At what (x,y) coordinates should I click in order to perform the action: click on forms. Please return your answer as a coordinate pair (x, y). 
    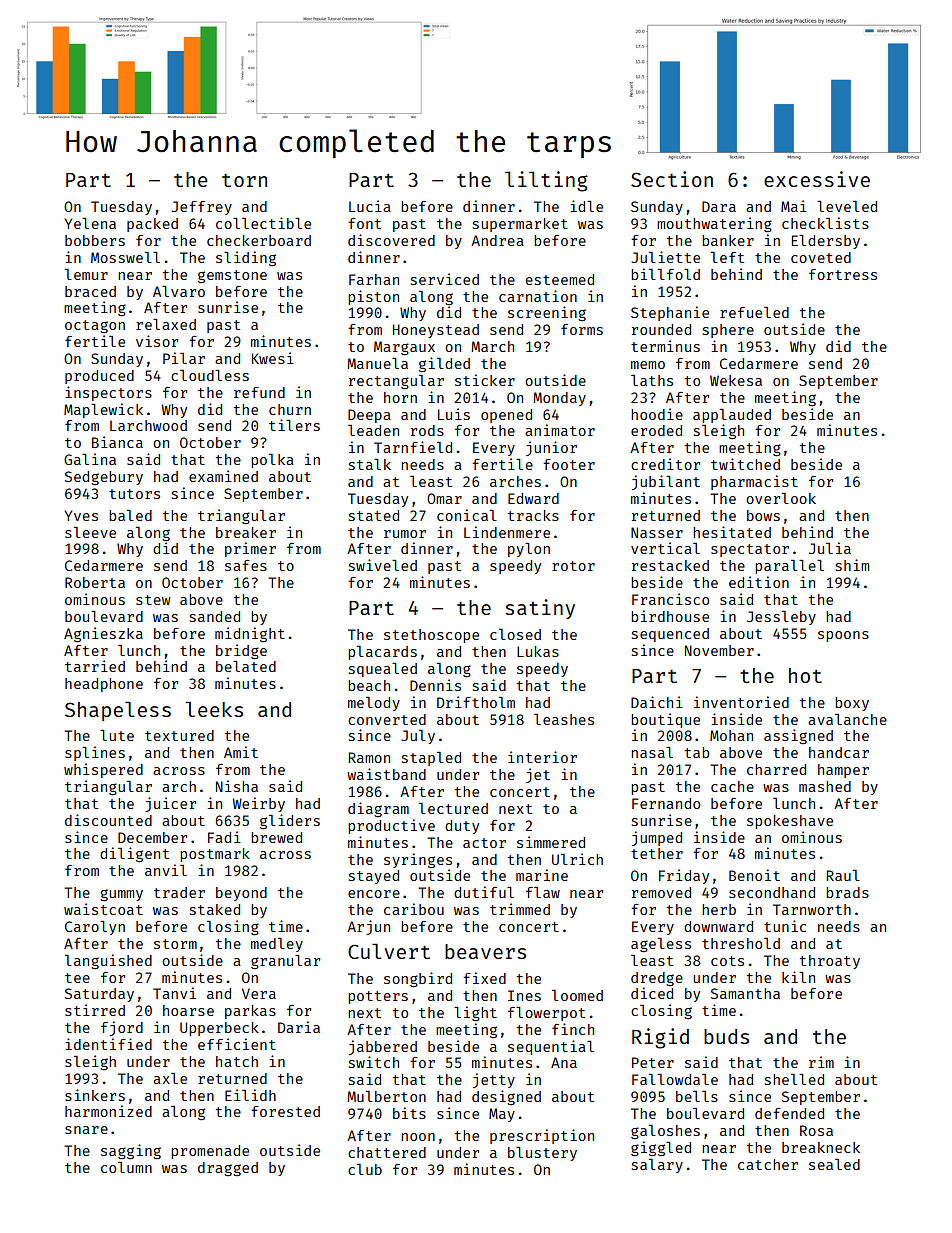
    Looking at the image, I should click on (582, 329).
